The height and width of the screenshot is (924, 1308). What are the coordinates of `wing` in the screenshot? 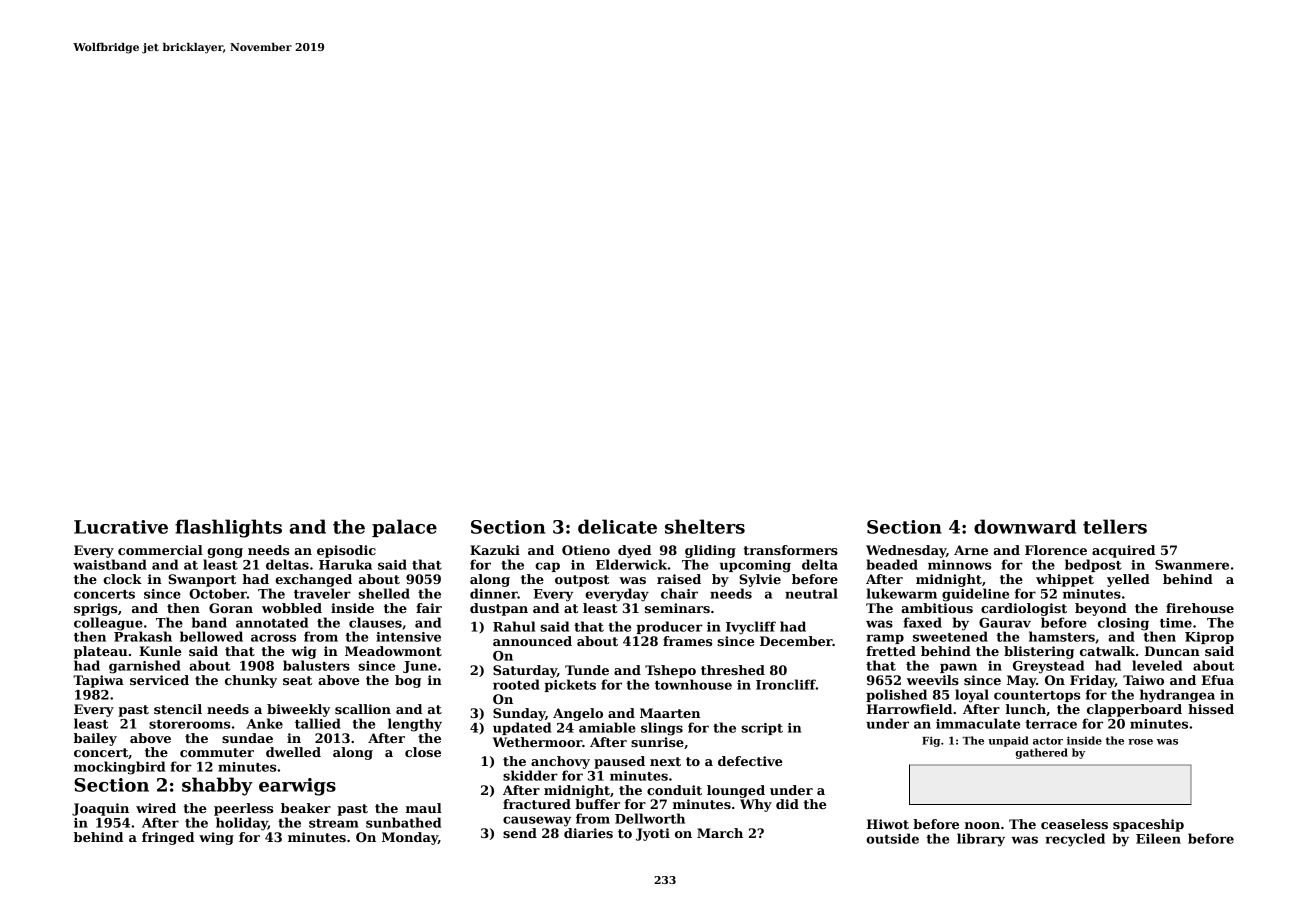 It's located at (216, 838).
